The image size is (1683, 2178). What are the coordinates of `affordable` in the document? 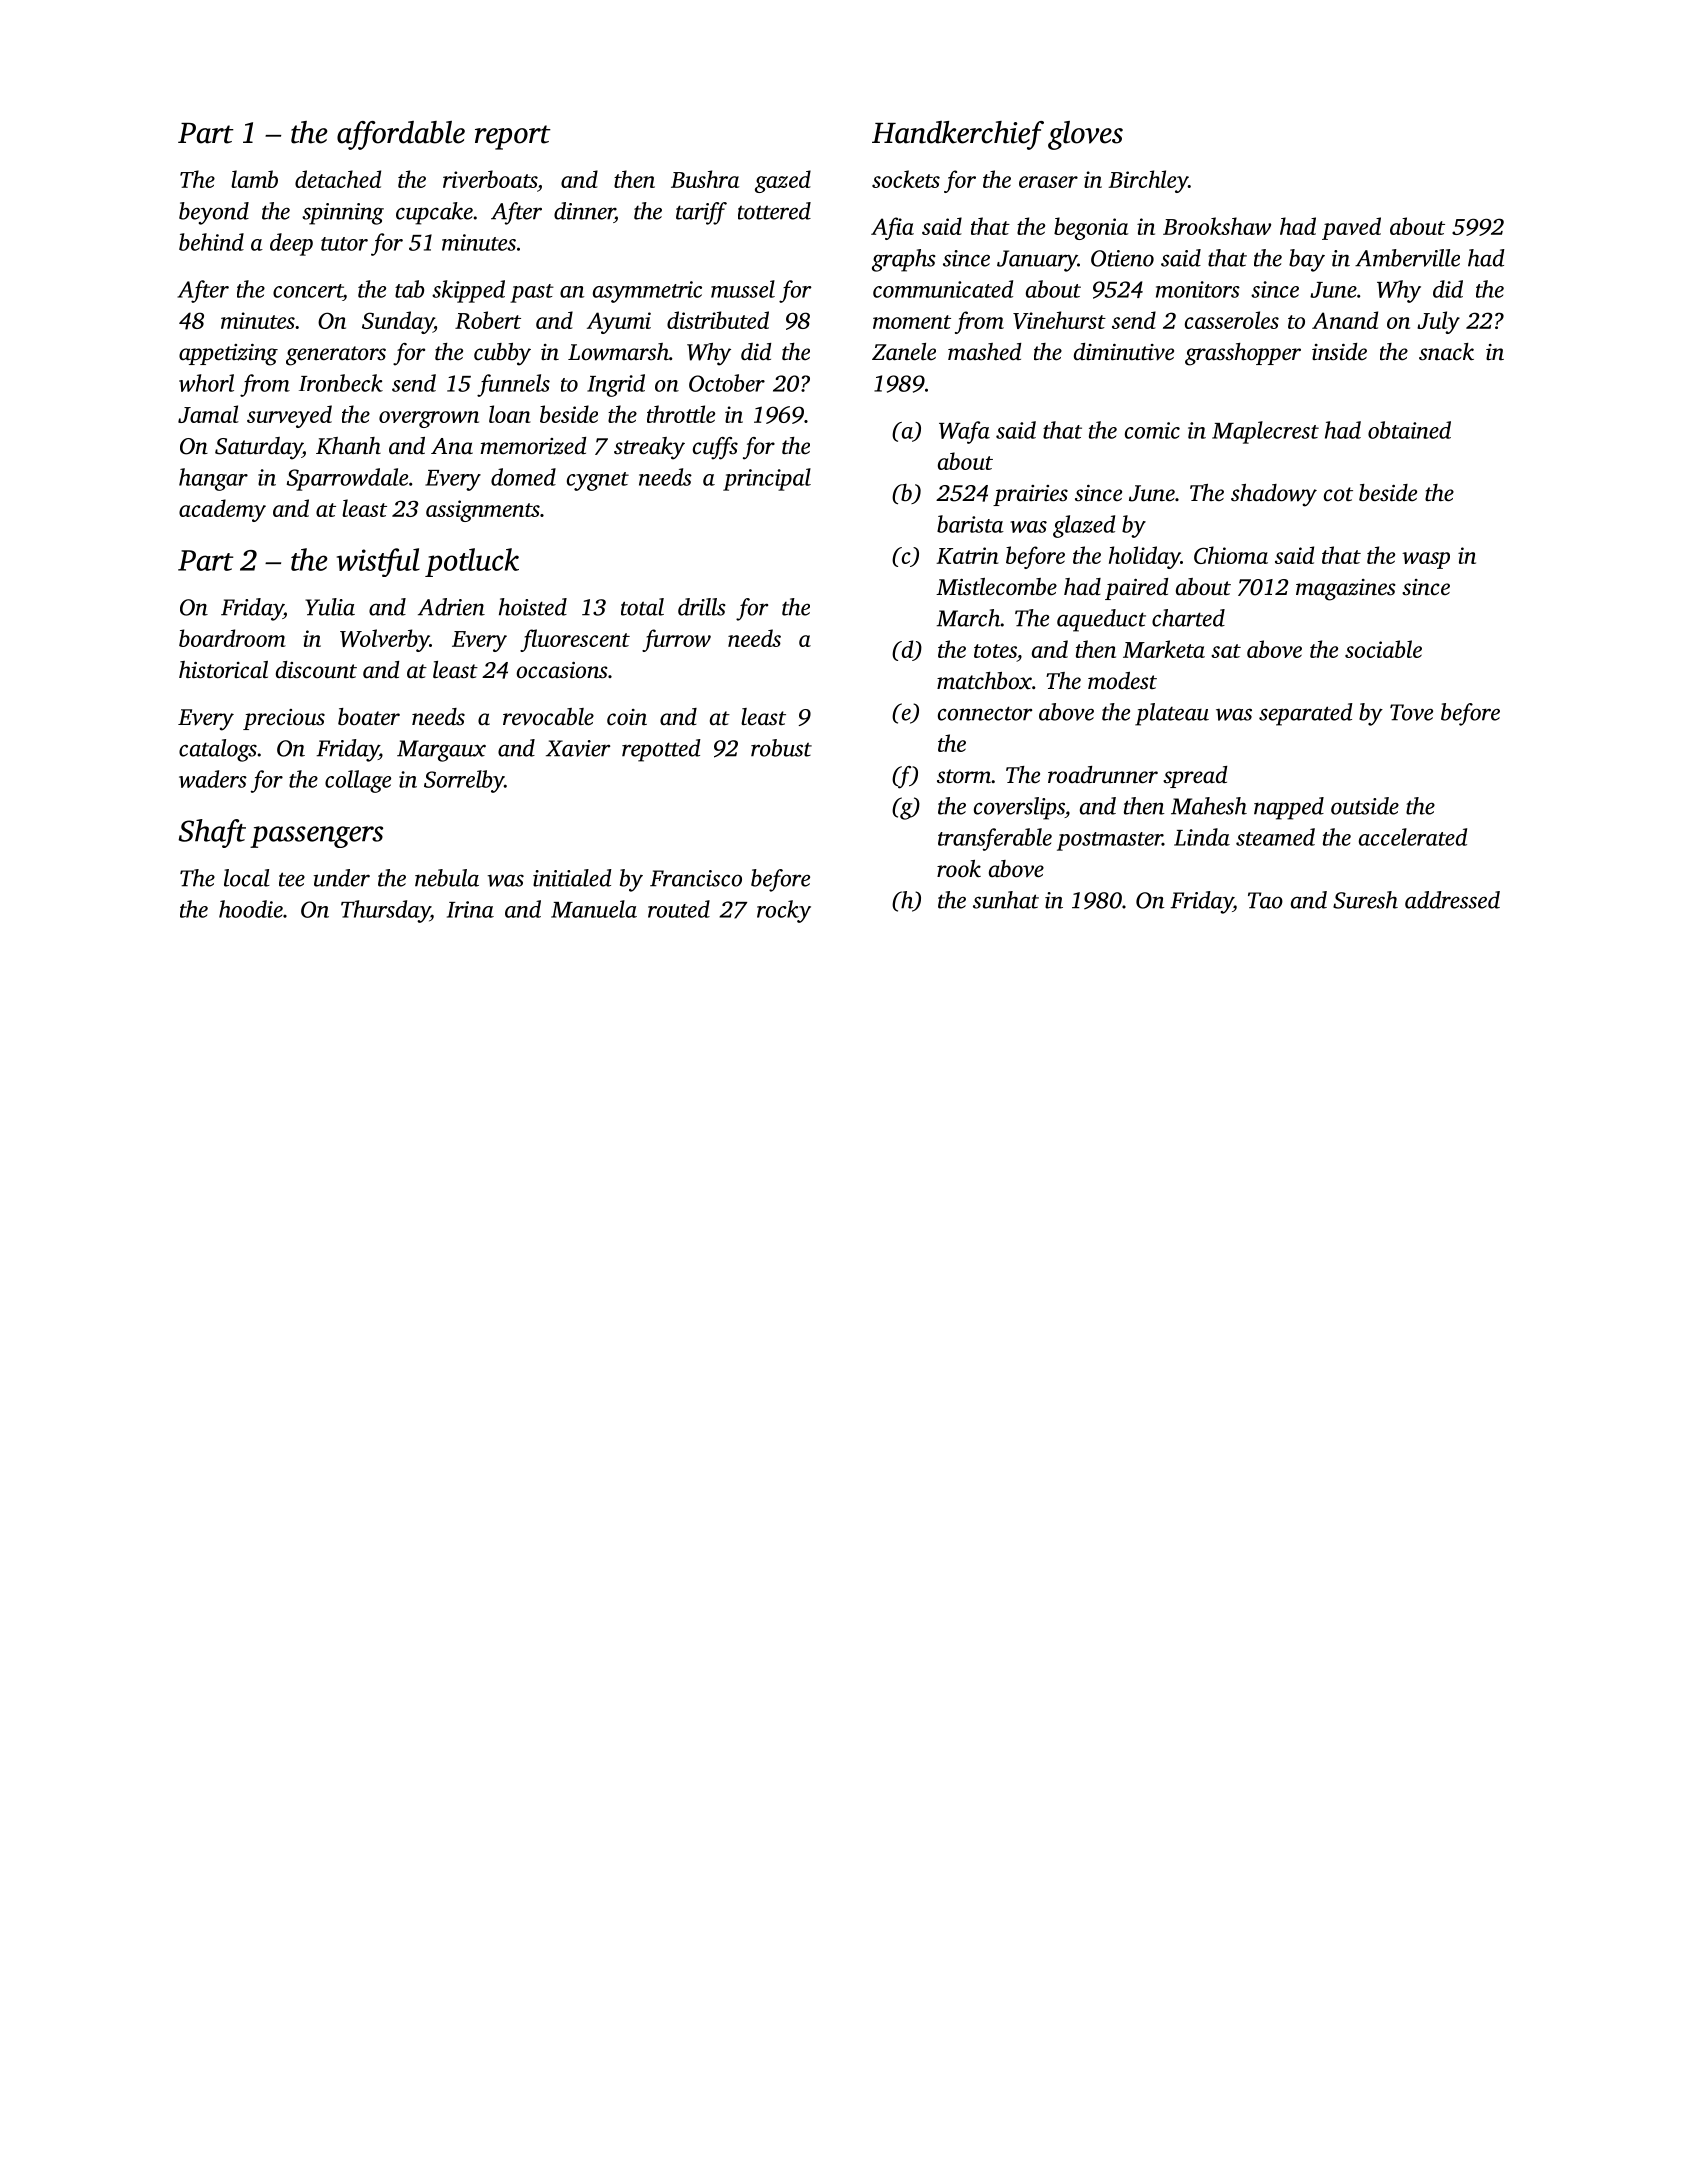 It's located at (401, 135).
